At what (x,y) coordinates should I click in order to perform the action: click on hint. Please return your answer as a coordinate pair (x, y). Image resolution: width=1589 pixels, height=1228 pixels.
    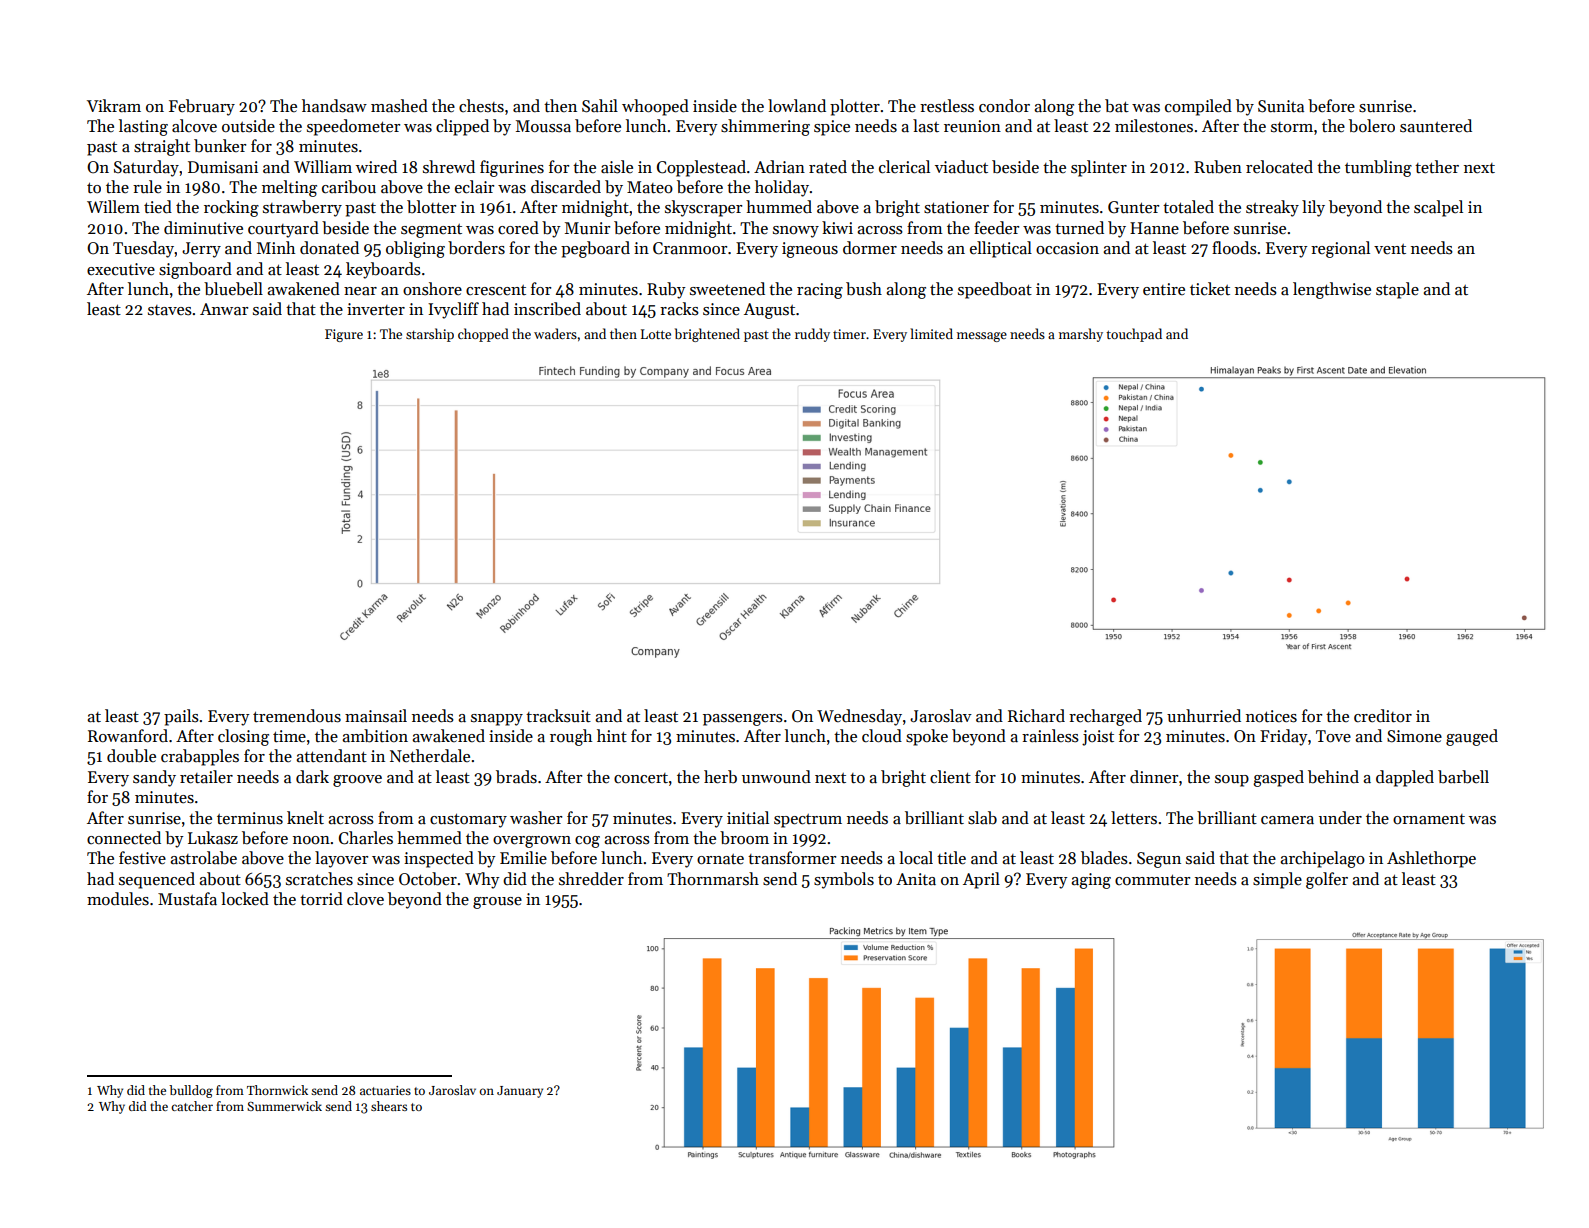
    Looking at the image, I should click on (612, 735).
